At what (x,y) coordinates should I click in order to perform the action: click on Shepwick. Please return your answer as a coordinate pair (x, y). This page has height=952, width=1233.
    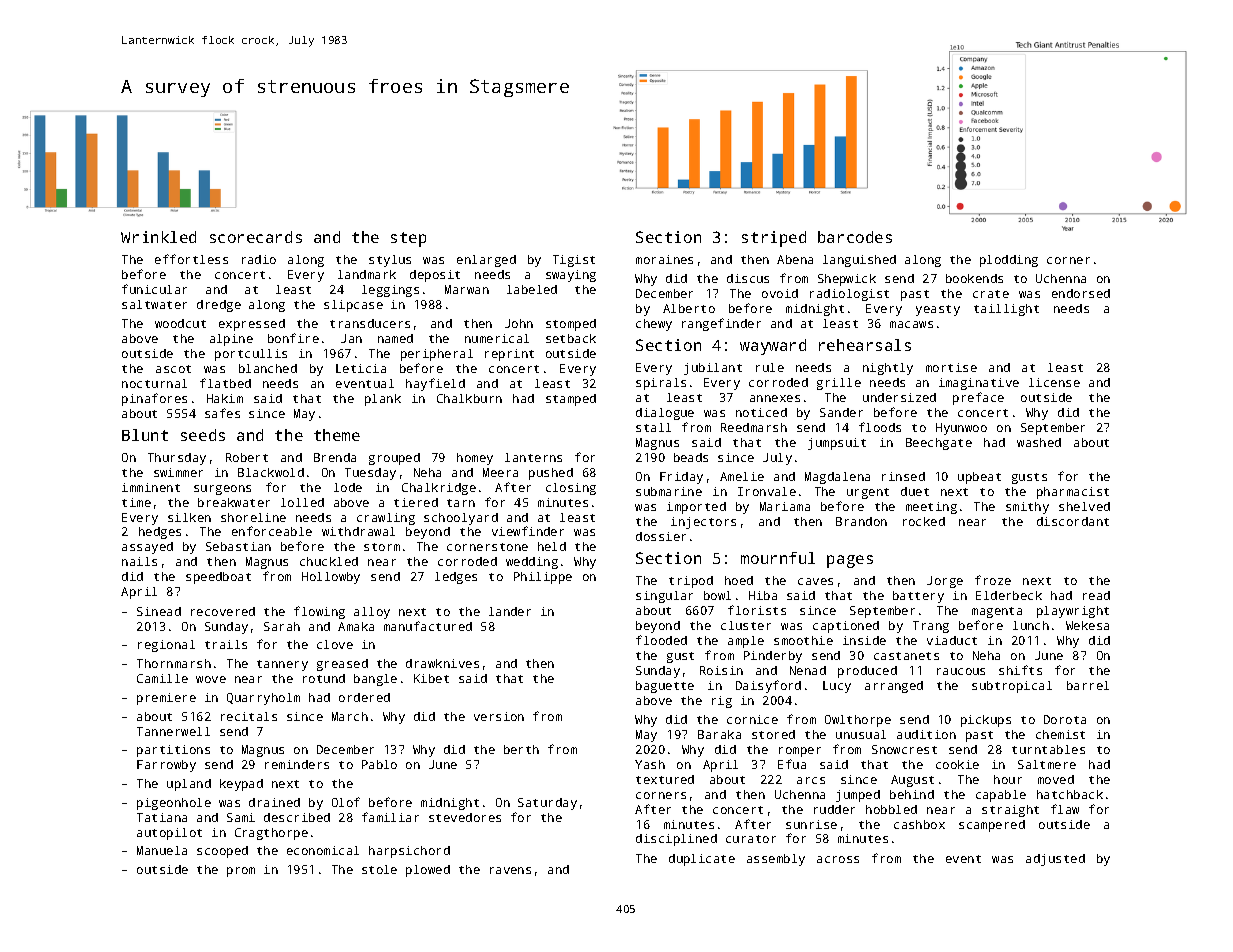
    Looking at the image, I should click on (847, 280).
